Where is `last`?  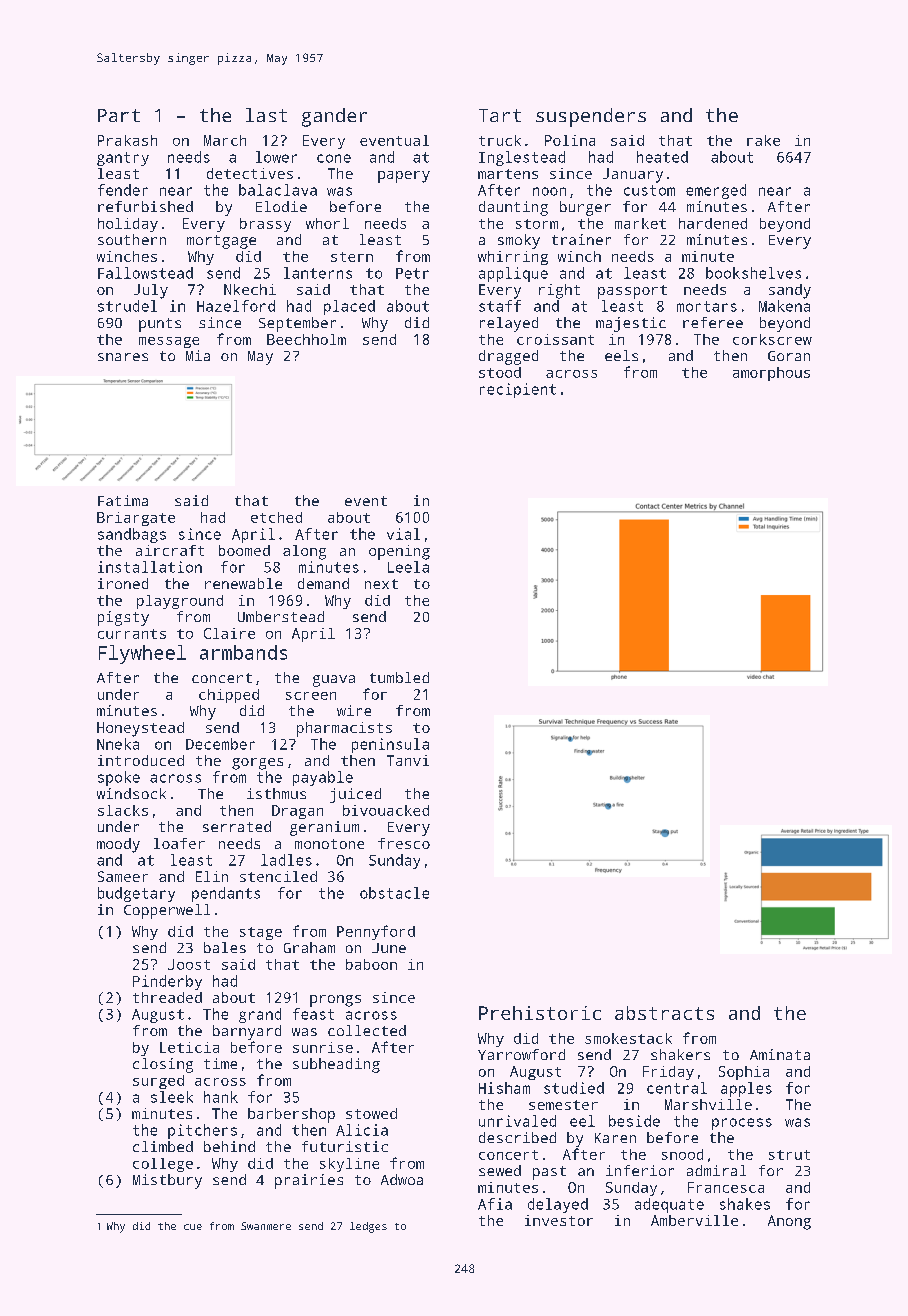
last is located at coordinates (266, 115).
